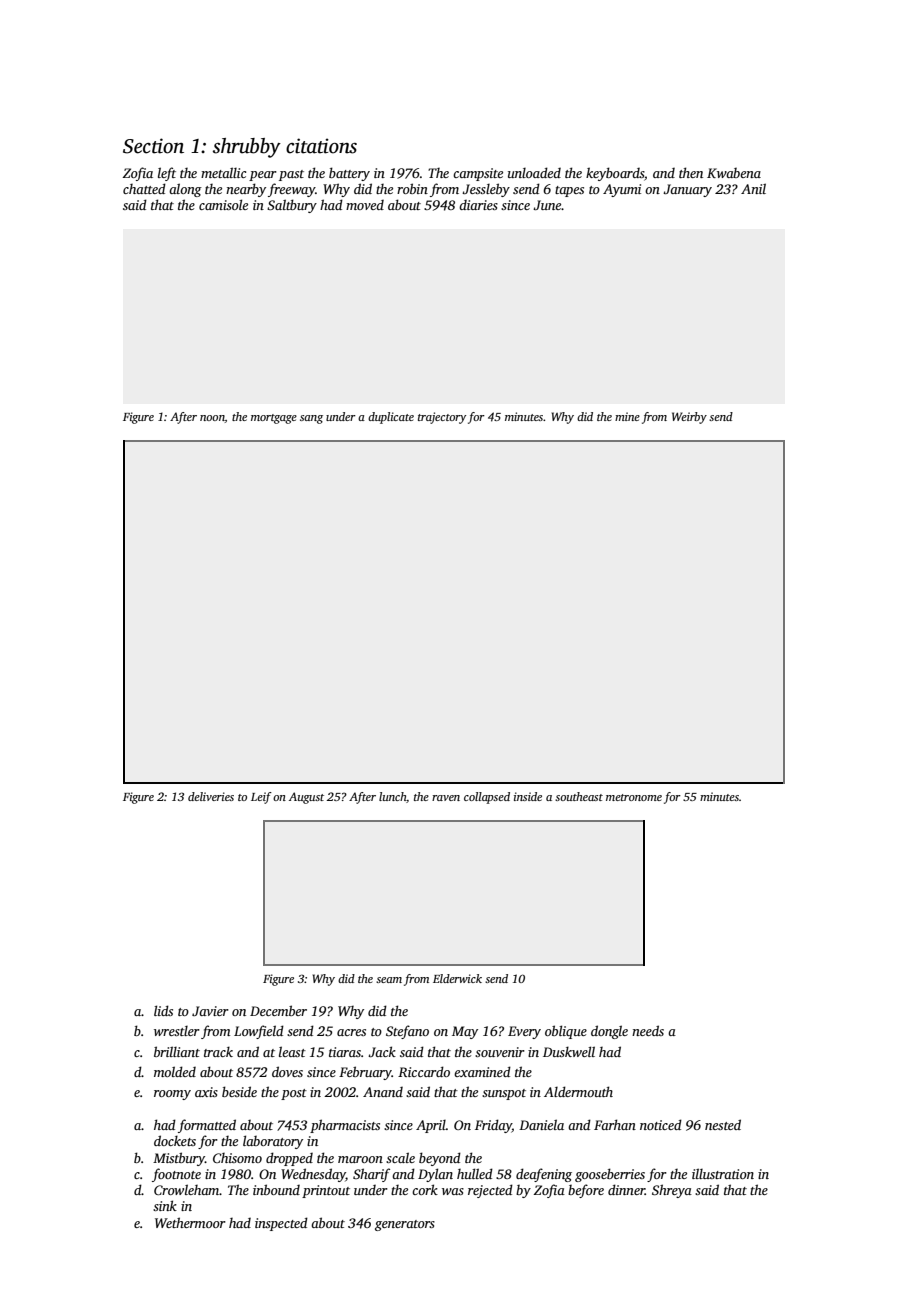 Image resolution: width=908 pixels, height=1316 pixels. Describe the element at coordinates (753, 188) in the page. I see `Anil` at that location.
